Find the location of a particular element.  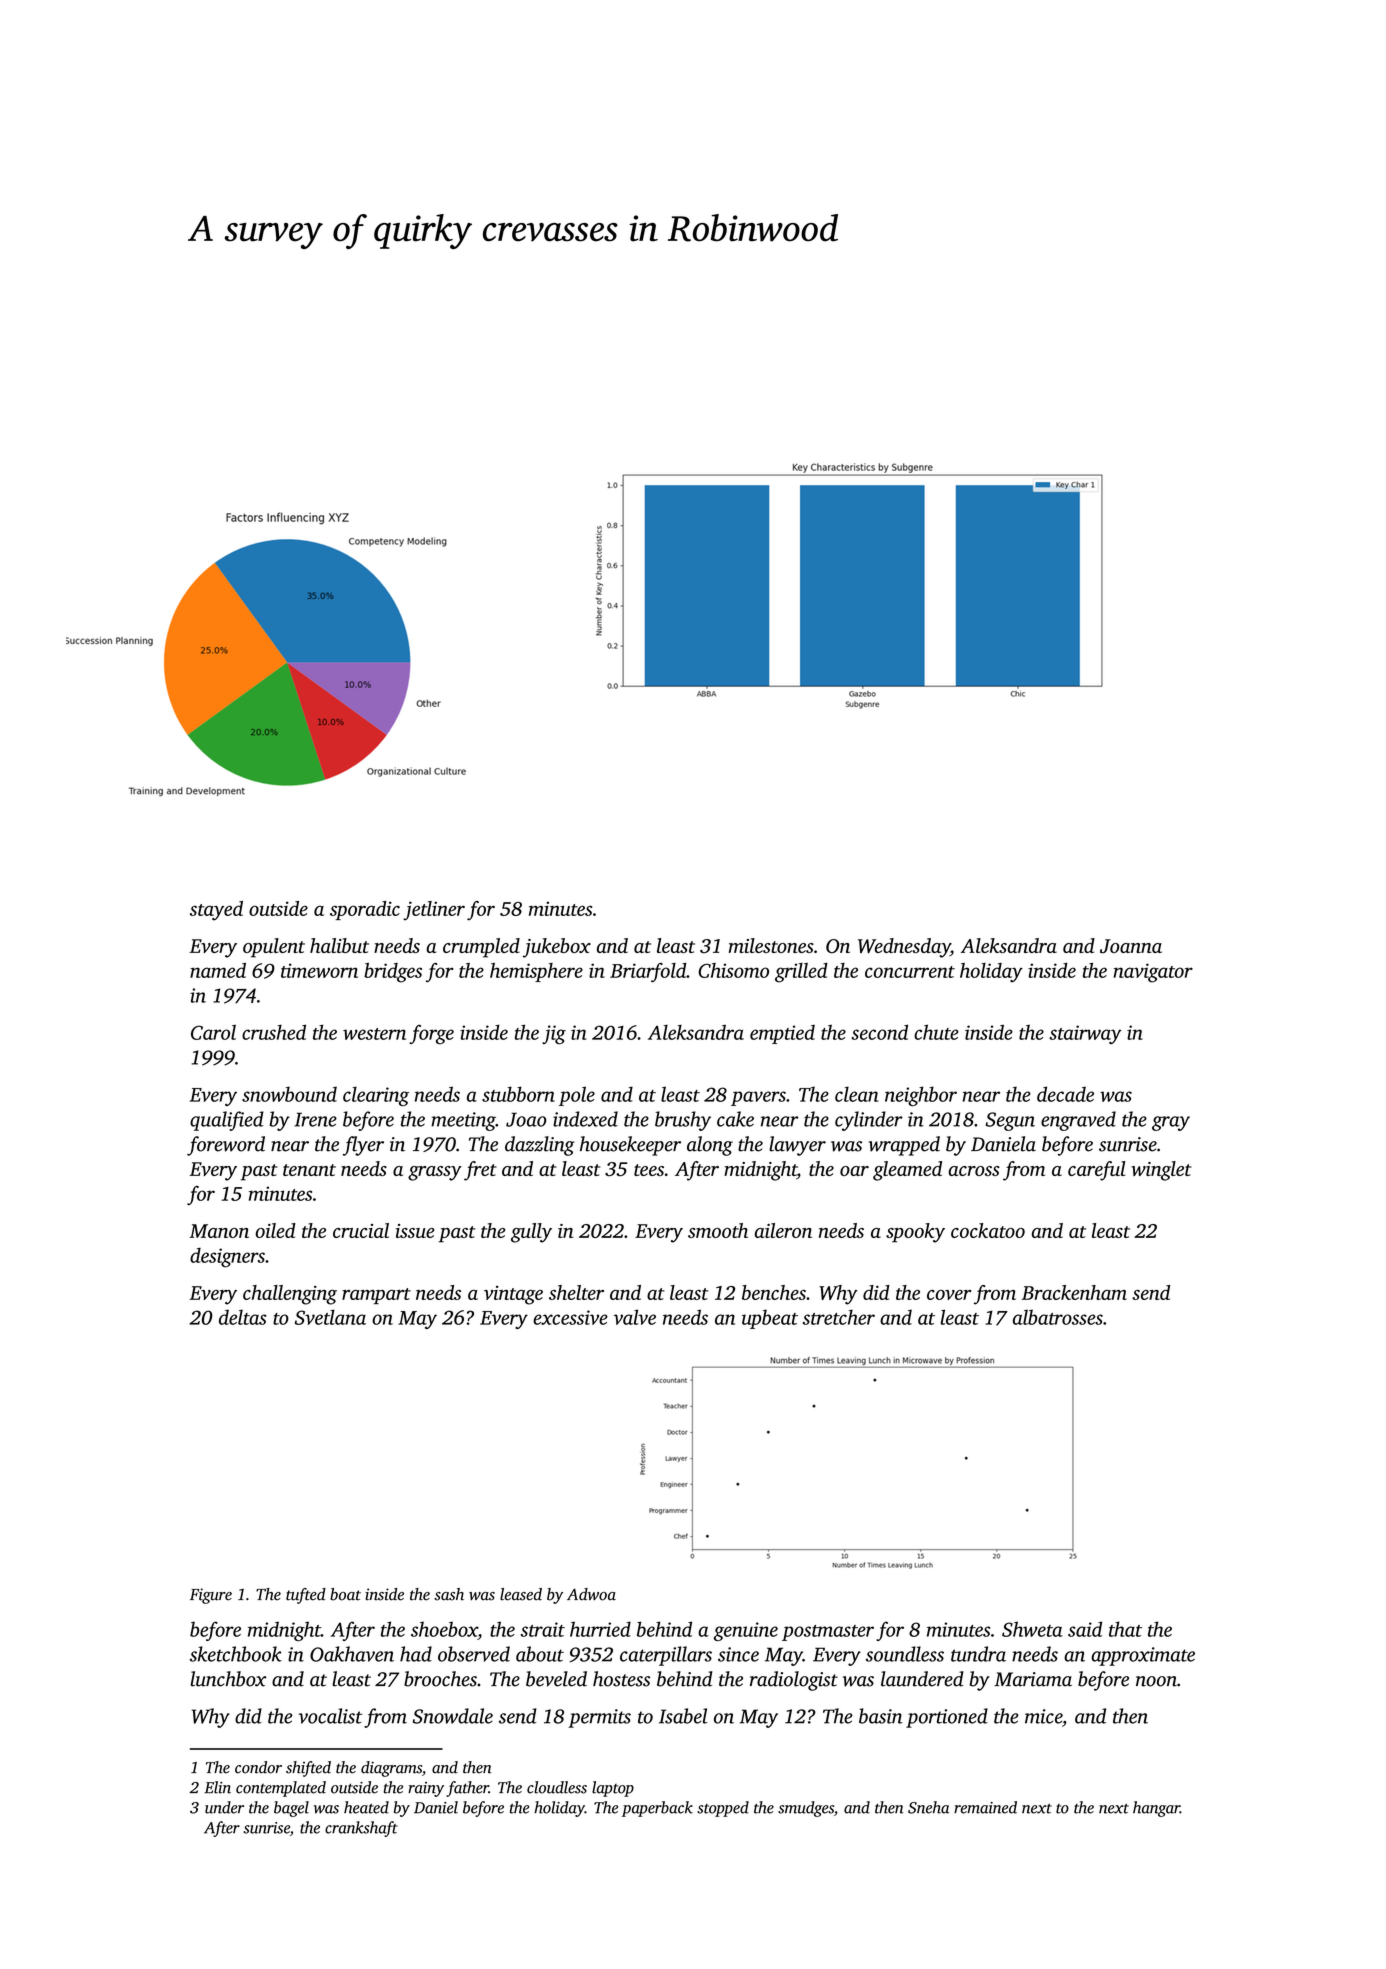

careful is located at coordinates (1096, 1171).
